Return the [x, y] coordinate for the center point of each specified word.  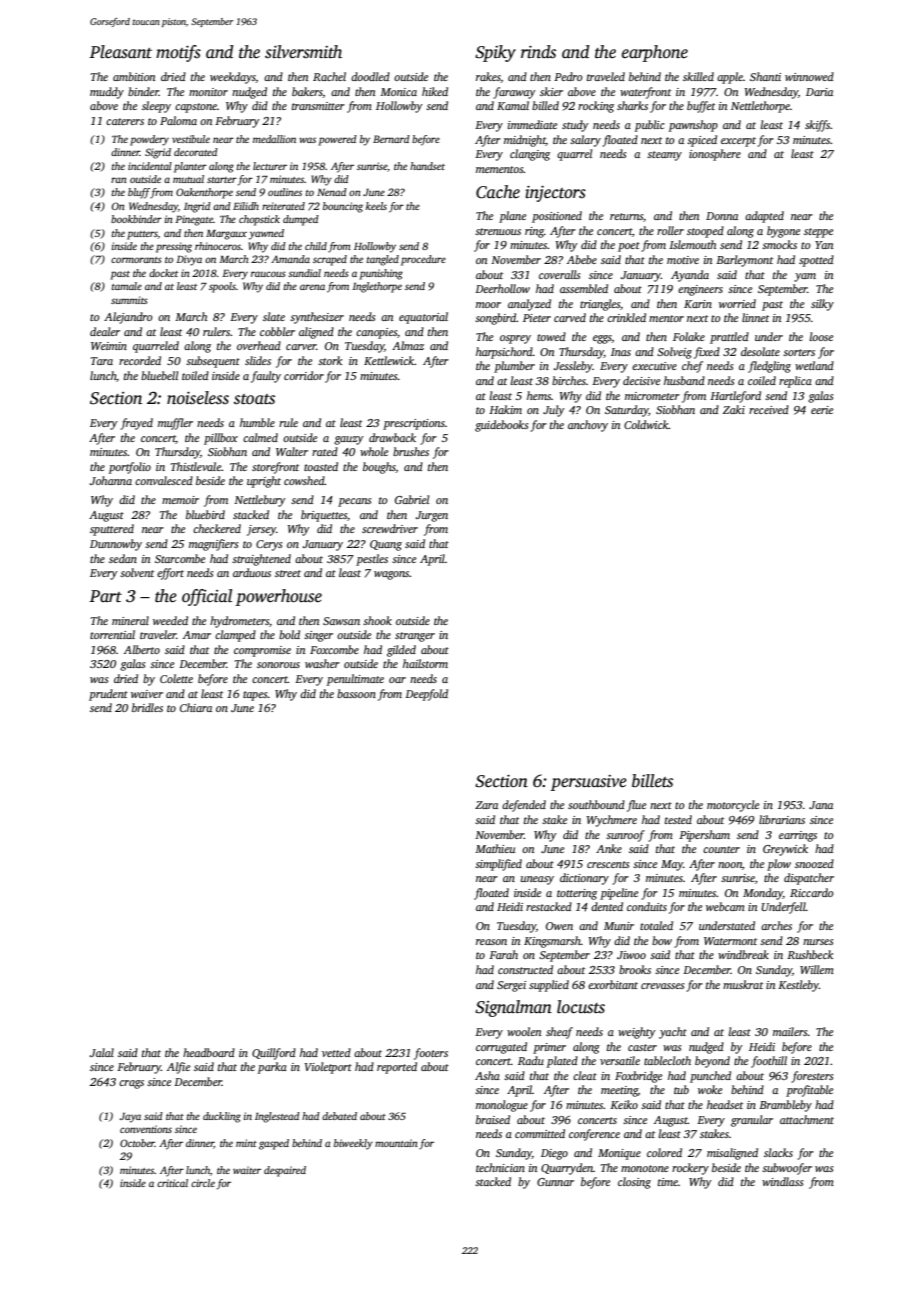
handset [427, 166]
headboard [209, 1052]
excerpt [738, 142]
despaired [285, 1171]
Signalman [513, 1008]
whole [374, 451]
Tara [102, 361]
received [769, 409]
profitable [809, 1091]
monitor [208, 92]
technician [500, 1167]
